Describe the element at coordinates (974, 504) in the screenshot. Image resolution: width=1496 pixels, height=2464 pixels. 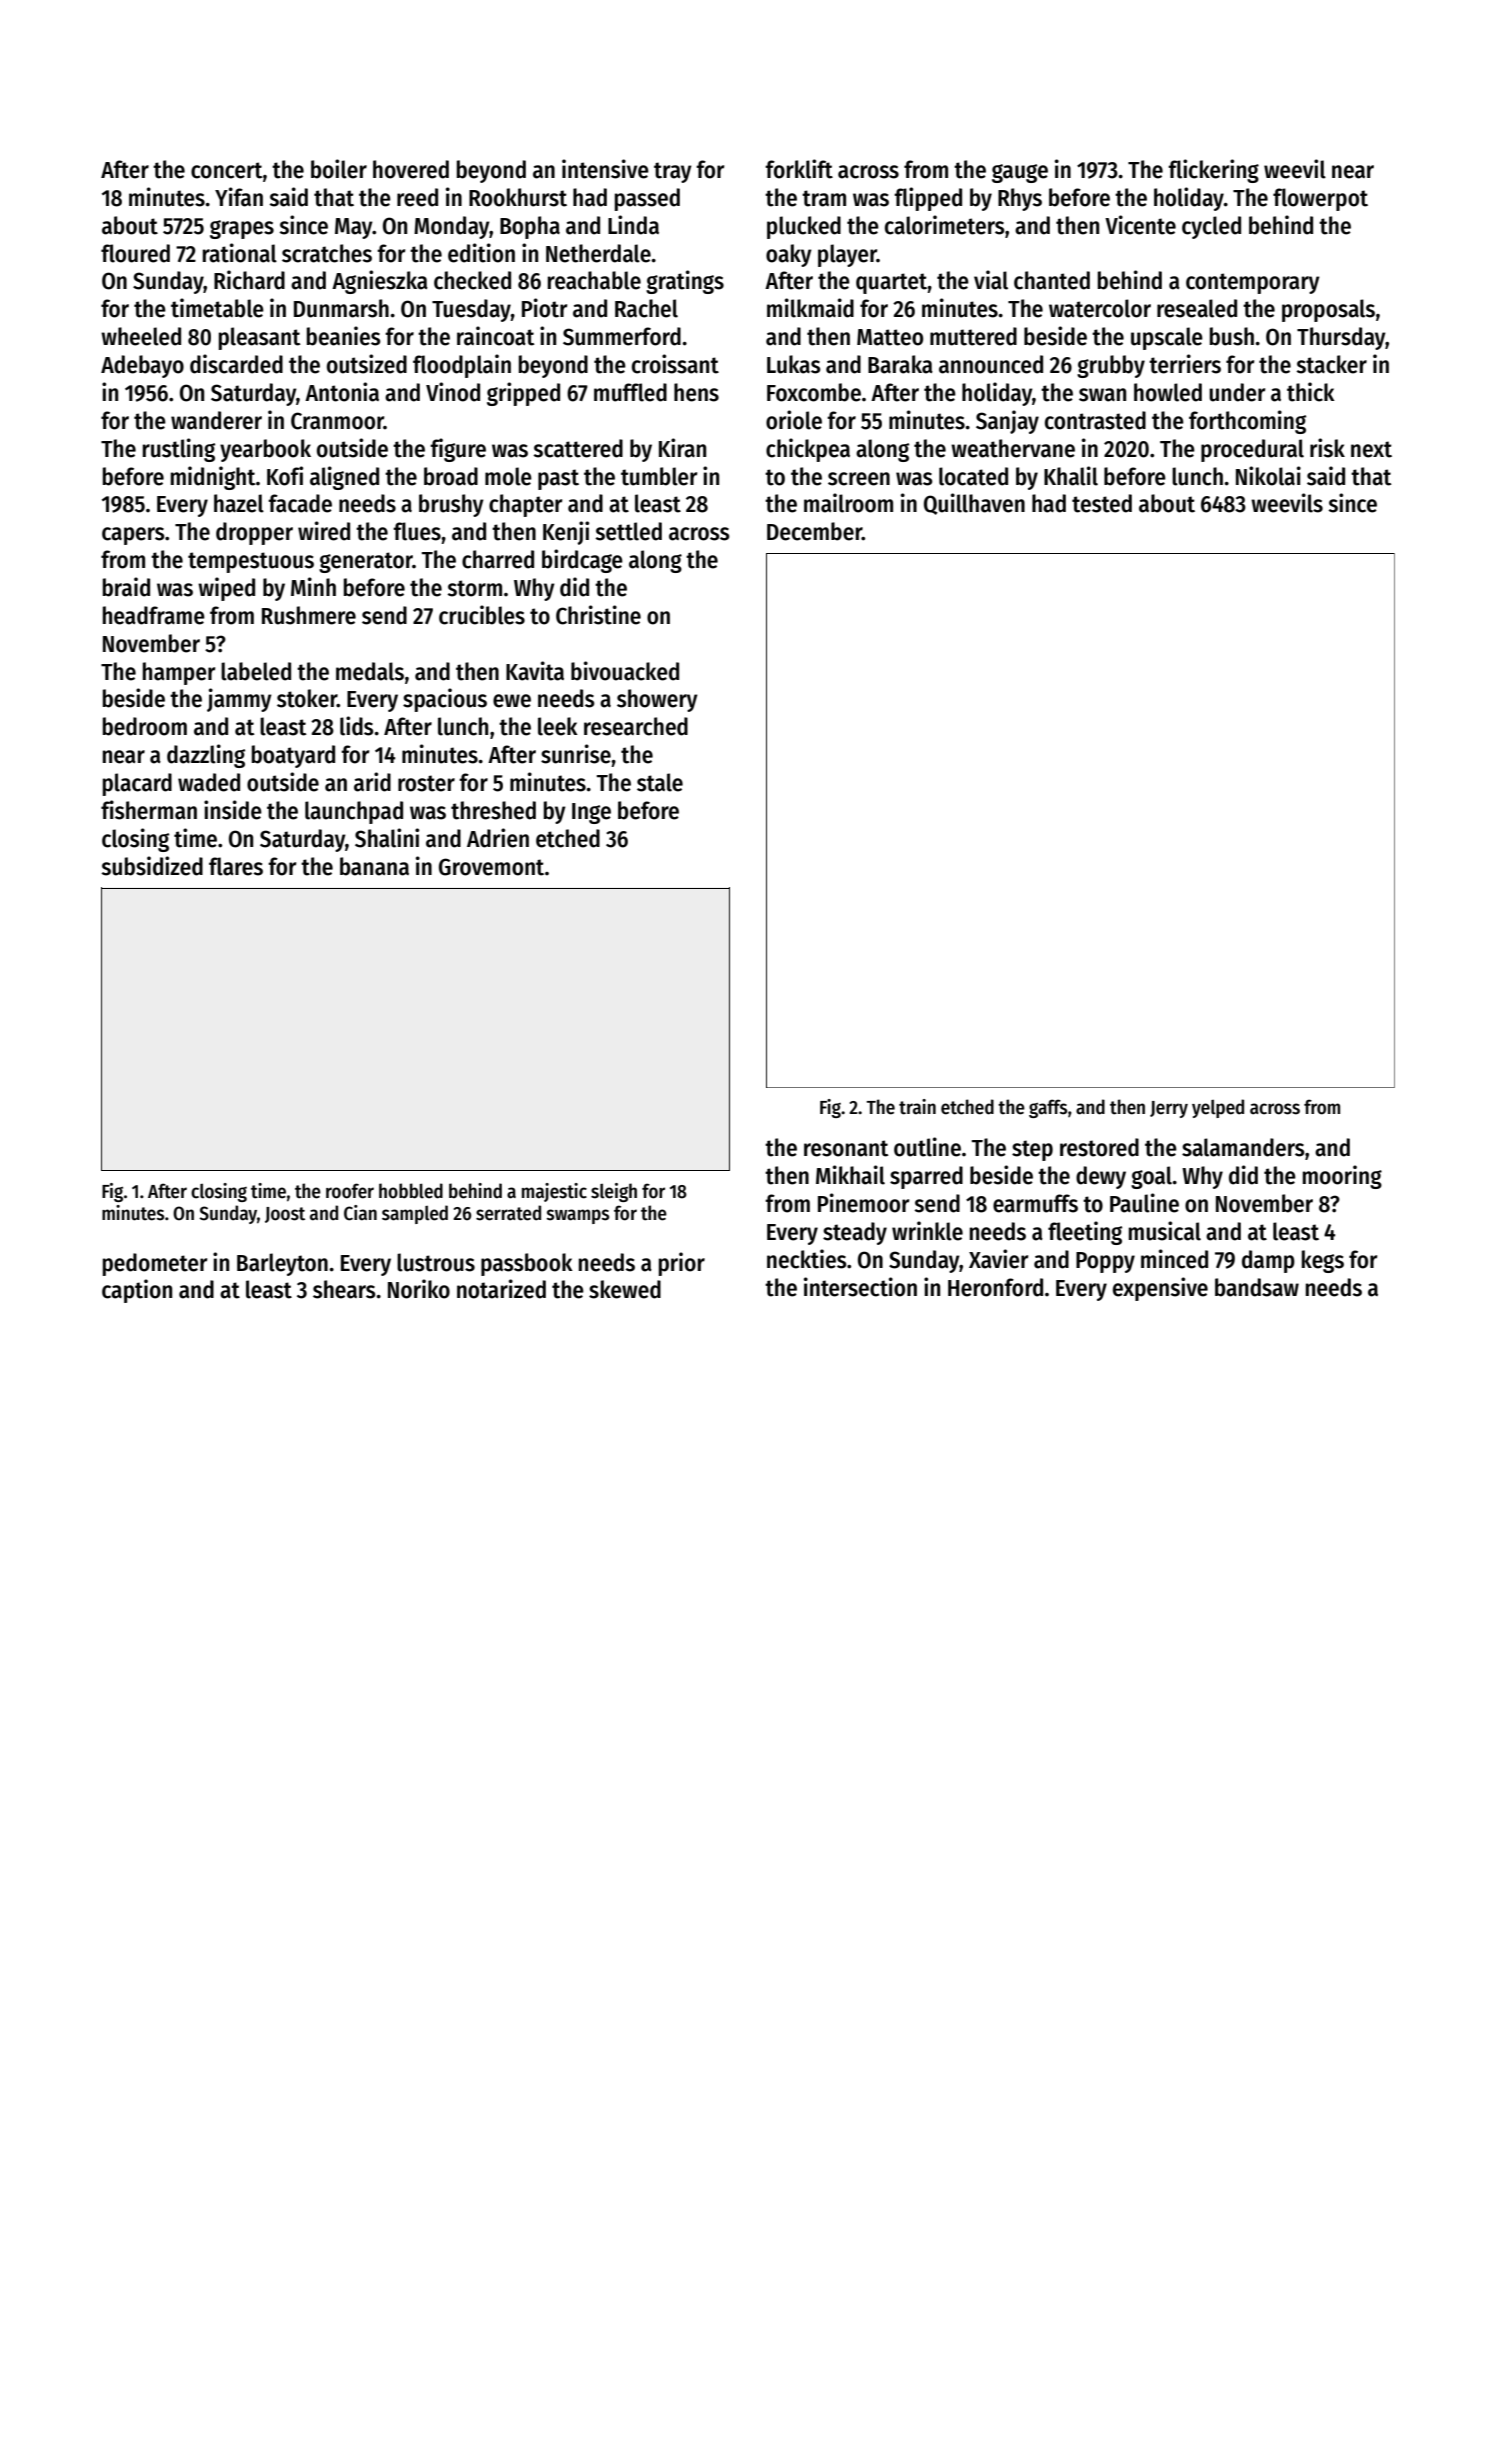
I see `Quillhaven` at that location.
